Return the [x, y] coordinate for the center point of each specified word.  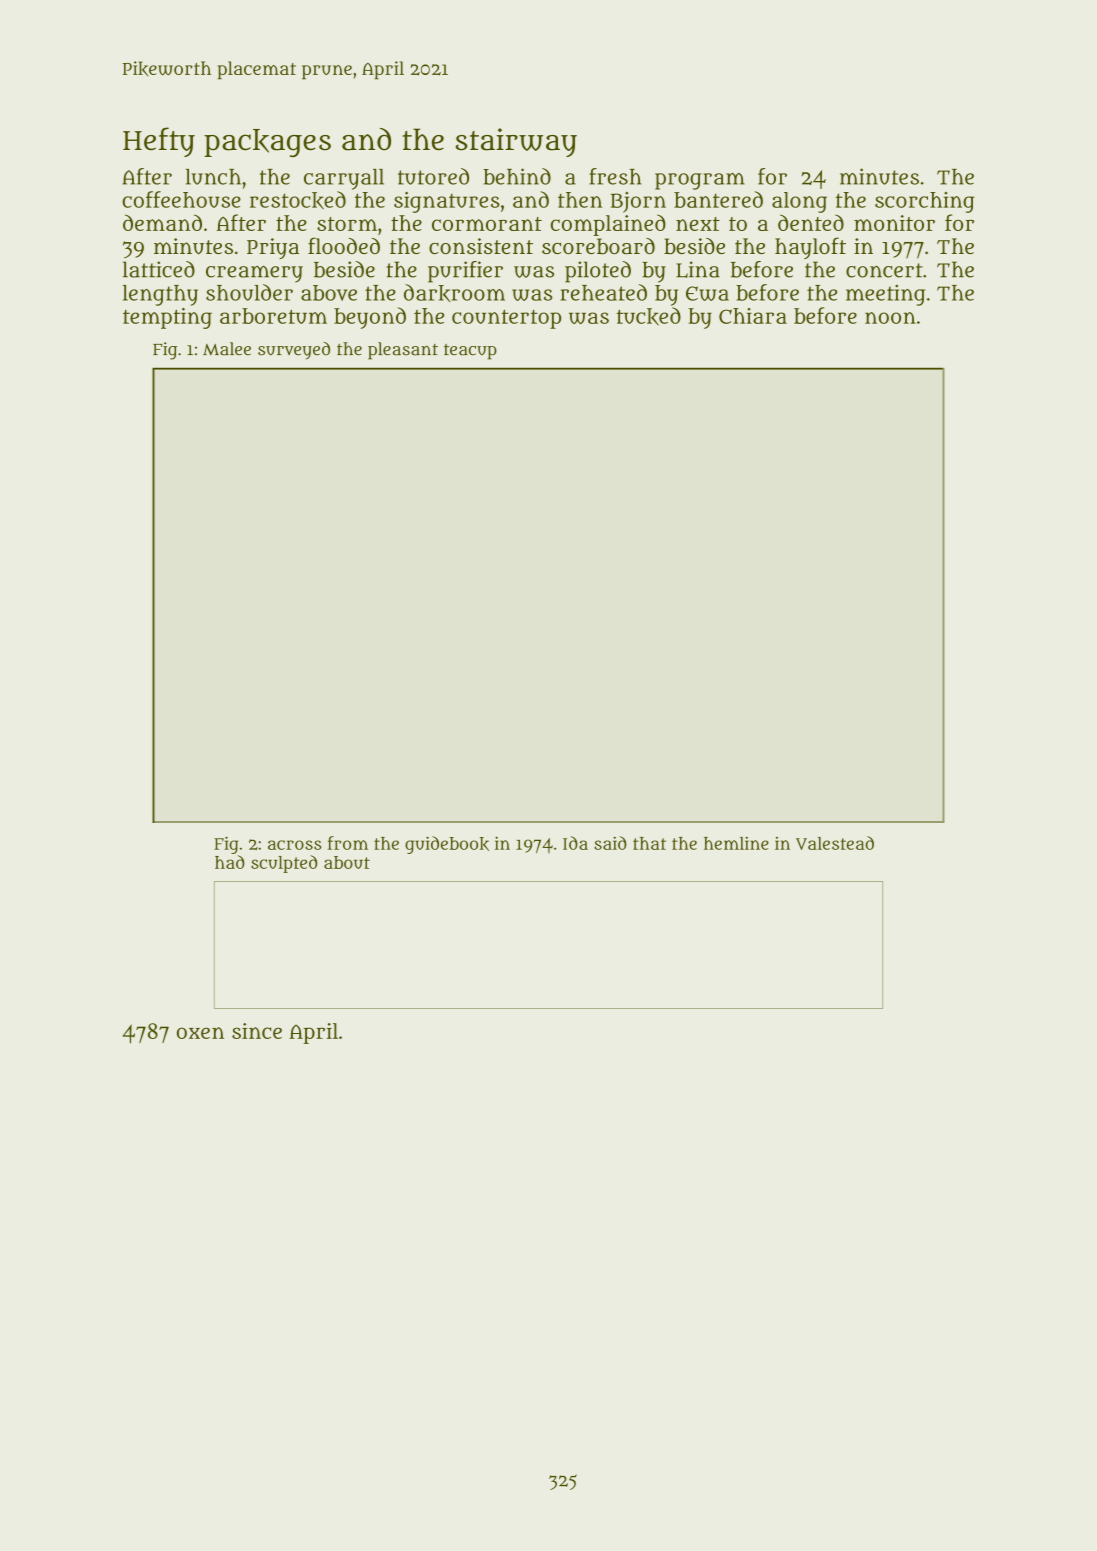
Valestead [835, 843]
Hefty [159, 142]
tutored [433, 176]
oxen [200, 1033]
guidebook [447, 845]
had [230, 862]
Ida [575, 843]
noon [890, 318]
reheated [604, 292]
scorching [924, 202]
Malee [227, 349]
